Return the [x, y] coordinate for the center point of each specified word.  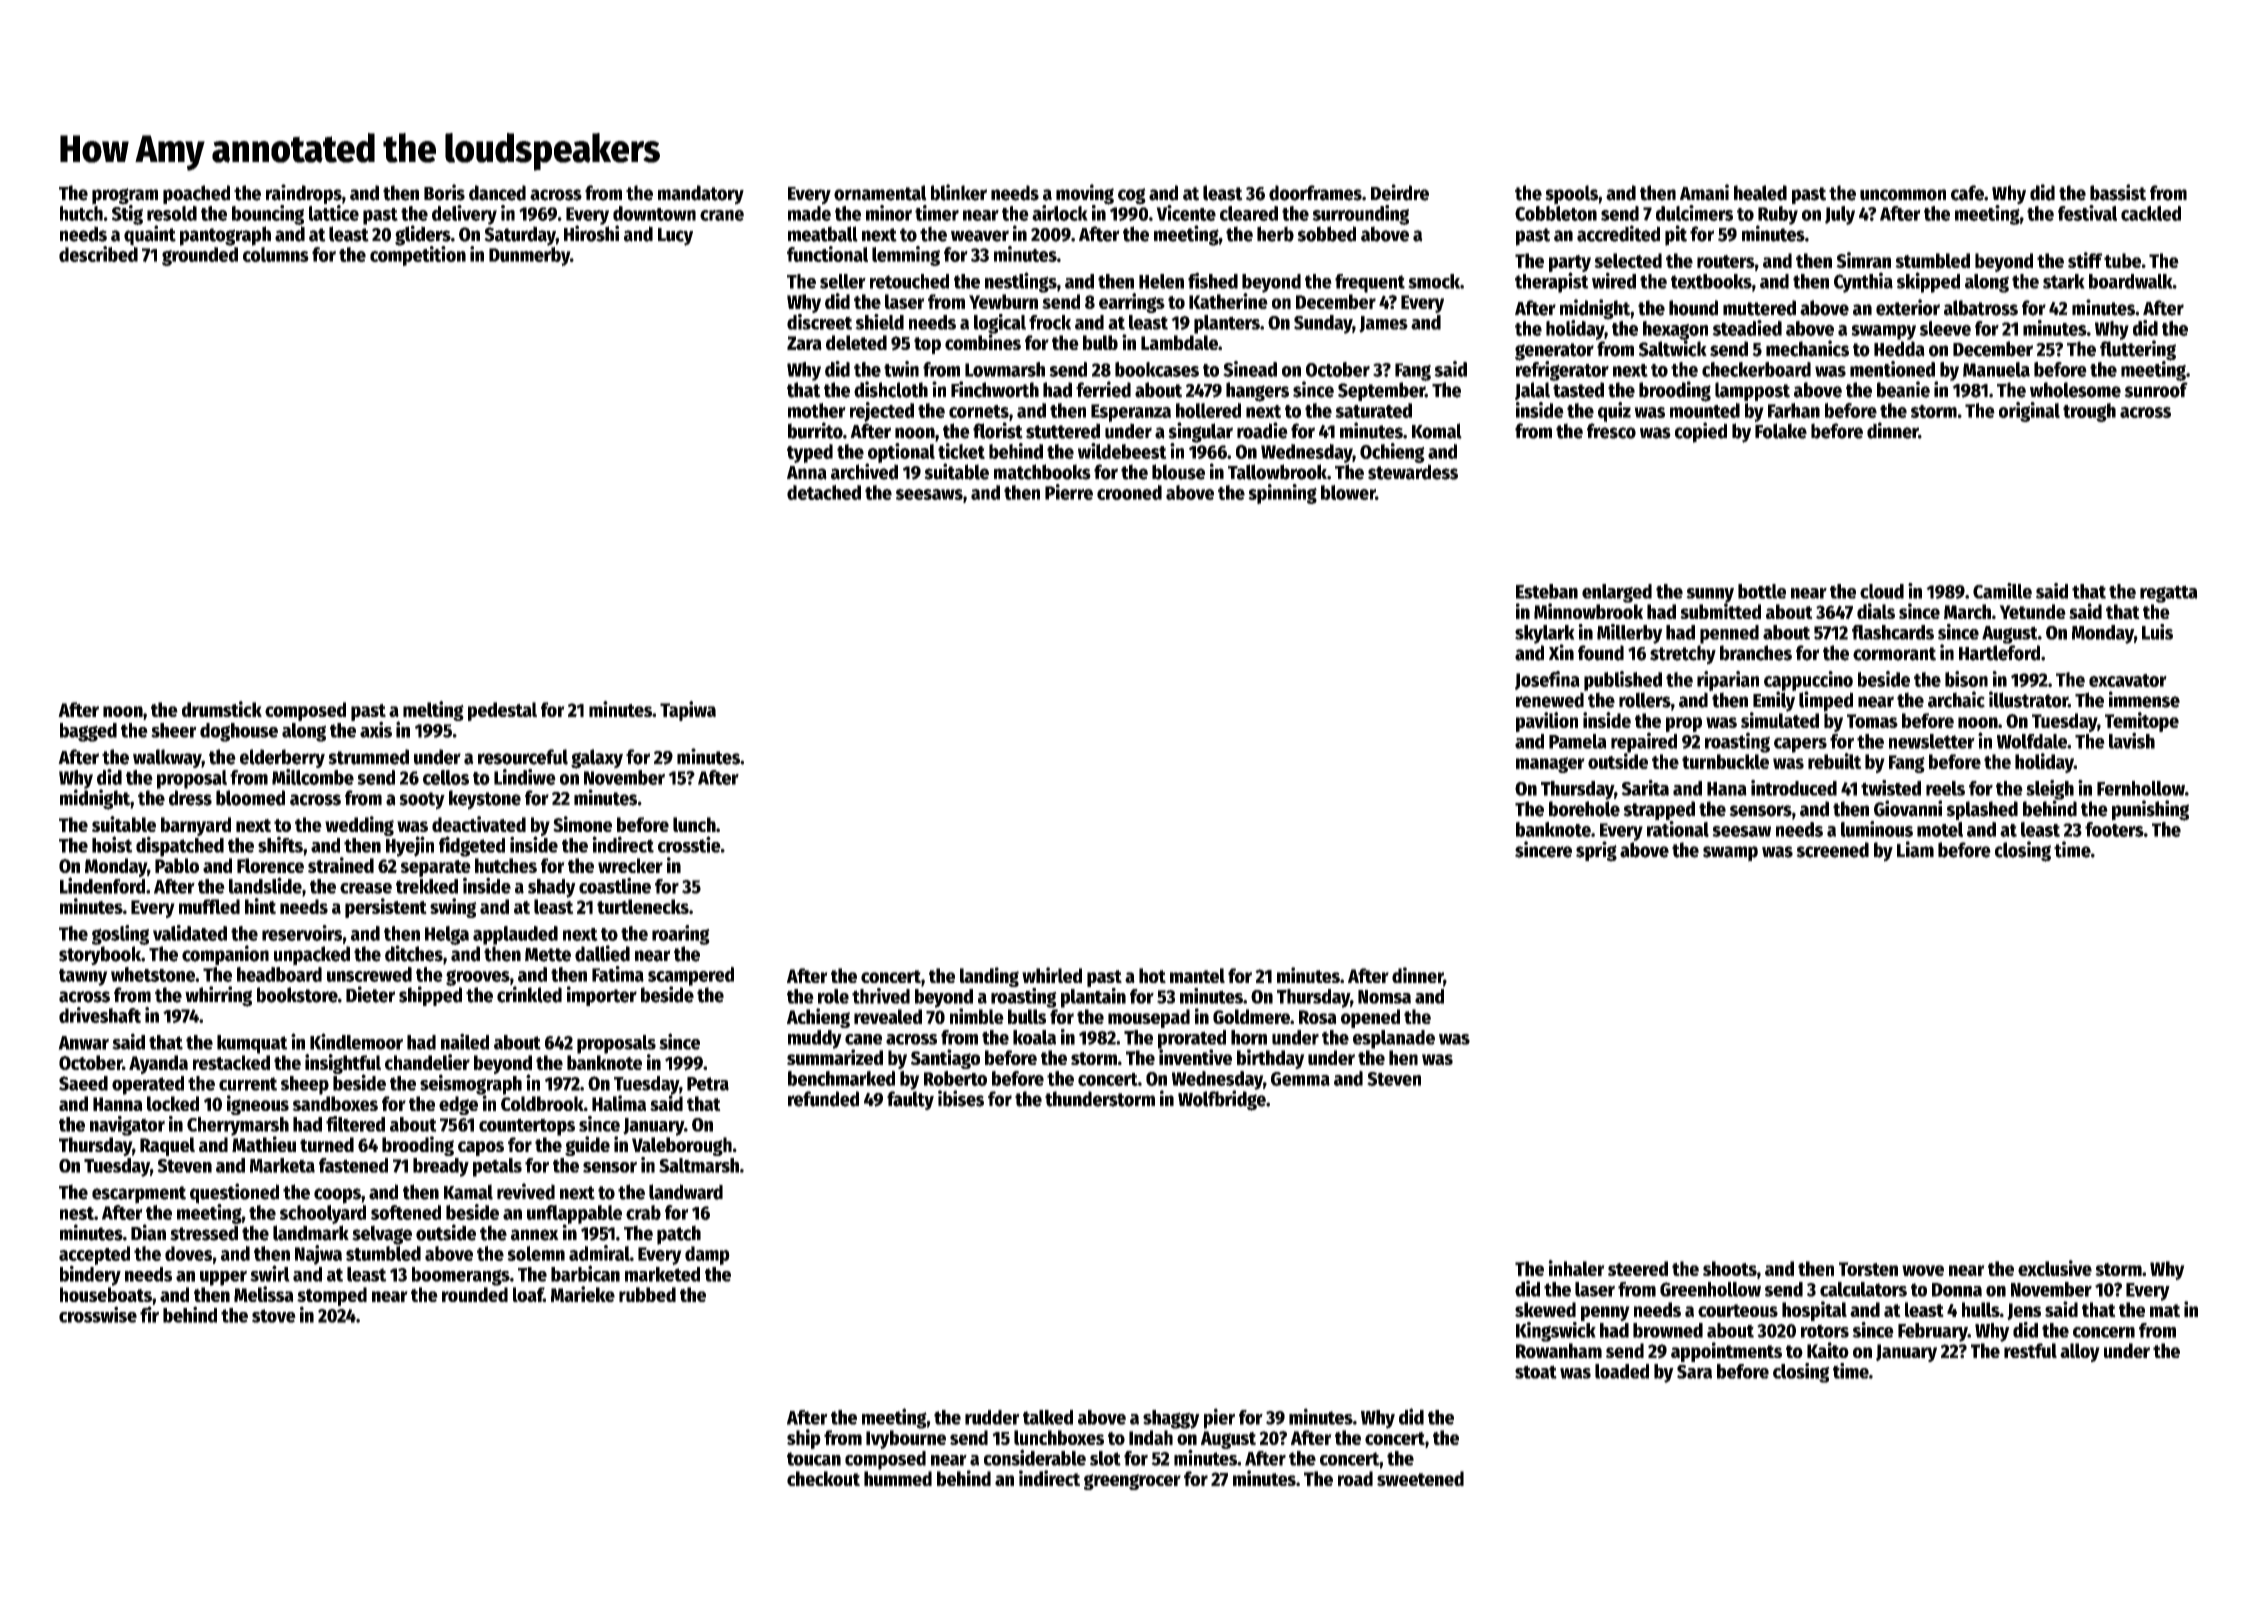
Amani [1704, 192]
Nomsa [1384, 997]
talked [1048, 1417]
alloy [2080, 1352]
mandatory [701, 195]
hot [1152, 975]
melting [433, 711]
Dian [148, 1232]
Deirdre [1400, 192]
